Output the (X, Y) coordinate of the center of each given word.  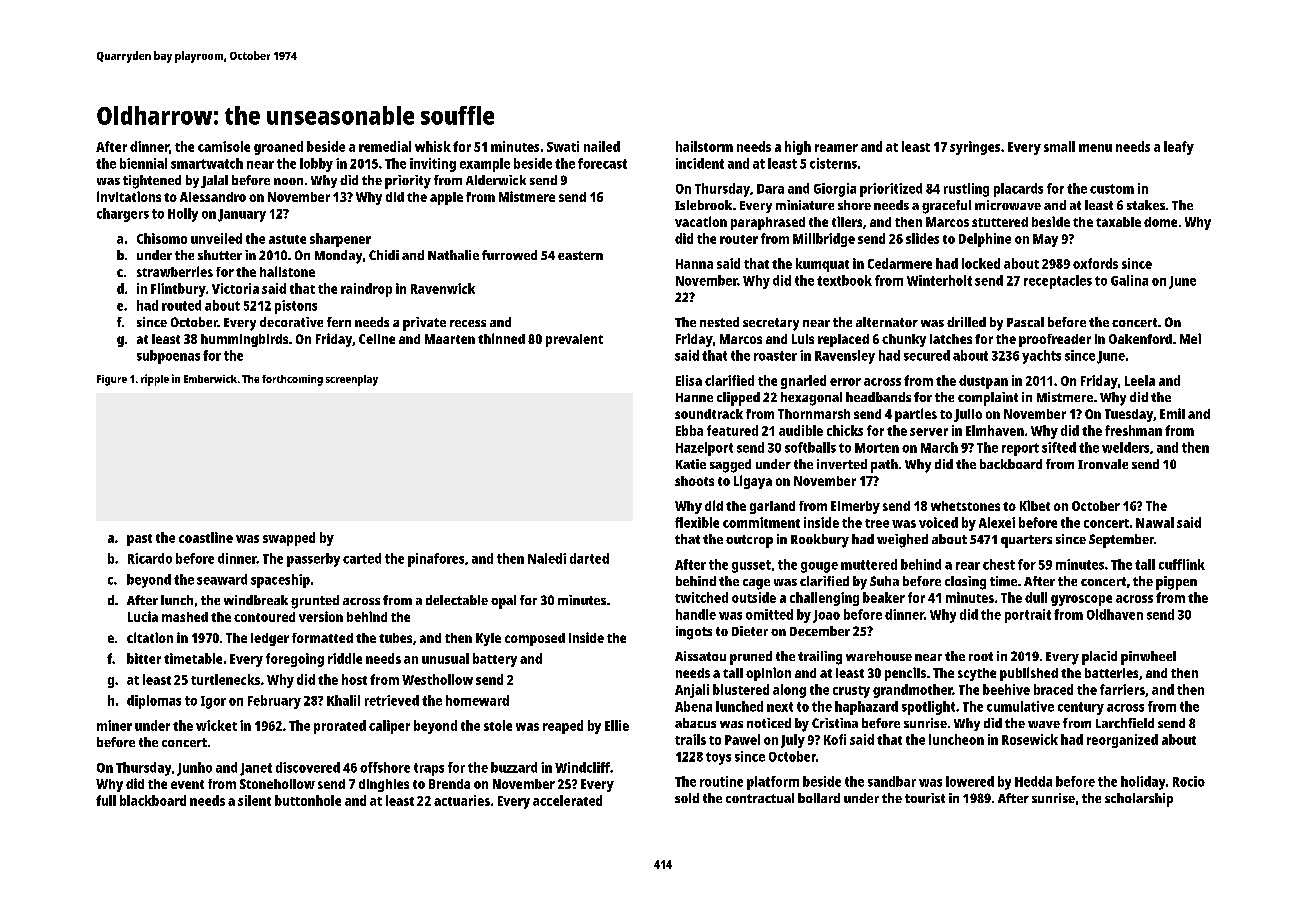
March (939, 447)
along (789, 691)
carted (362, 558)
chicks (845, 430)
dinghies (384, 785)
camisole (224, 146)
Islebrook (703, 205)
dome (1160, 222)
